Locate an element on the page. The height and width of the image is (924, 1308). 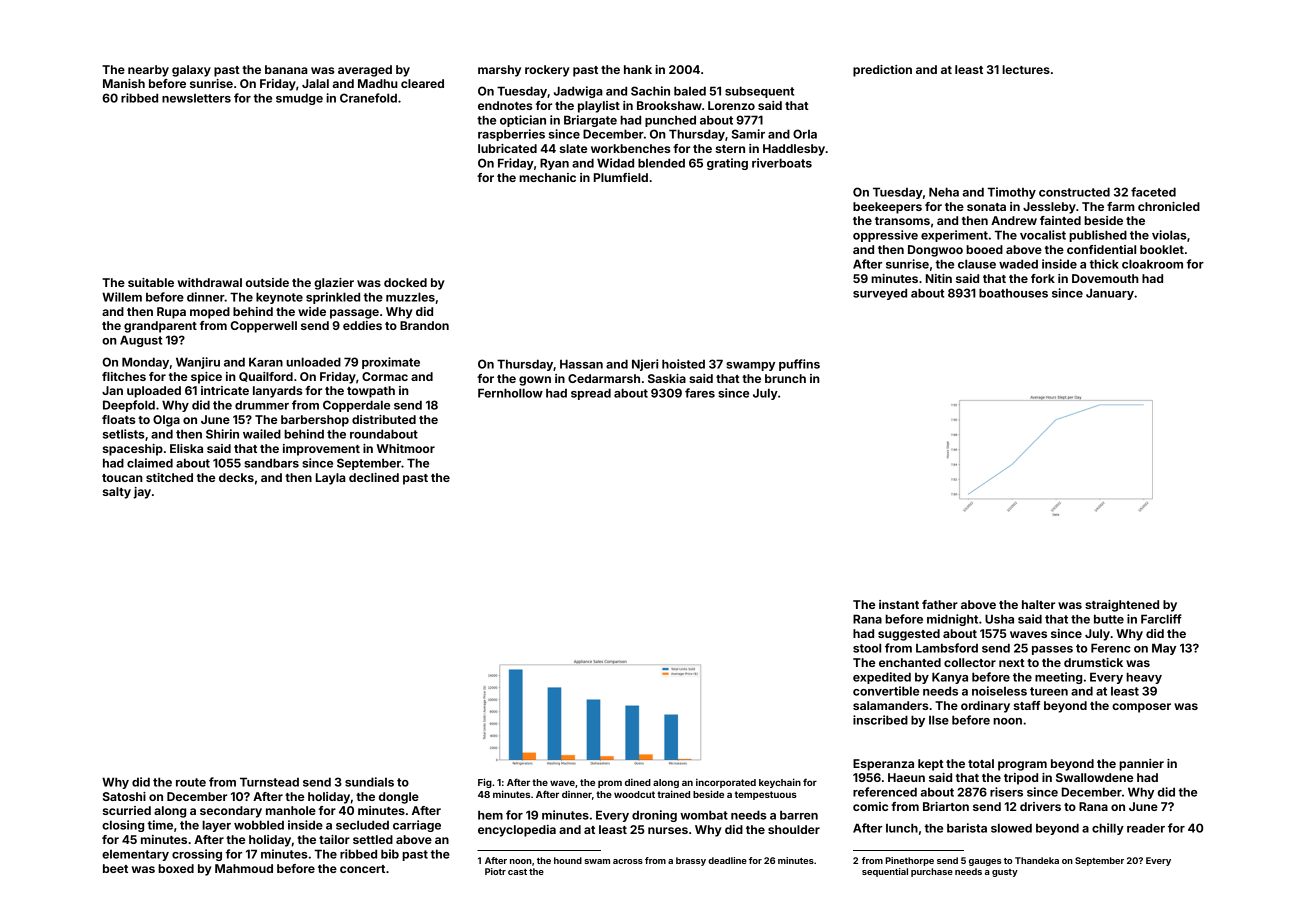
prediction is located at coordinates (882, 71).
